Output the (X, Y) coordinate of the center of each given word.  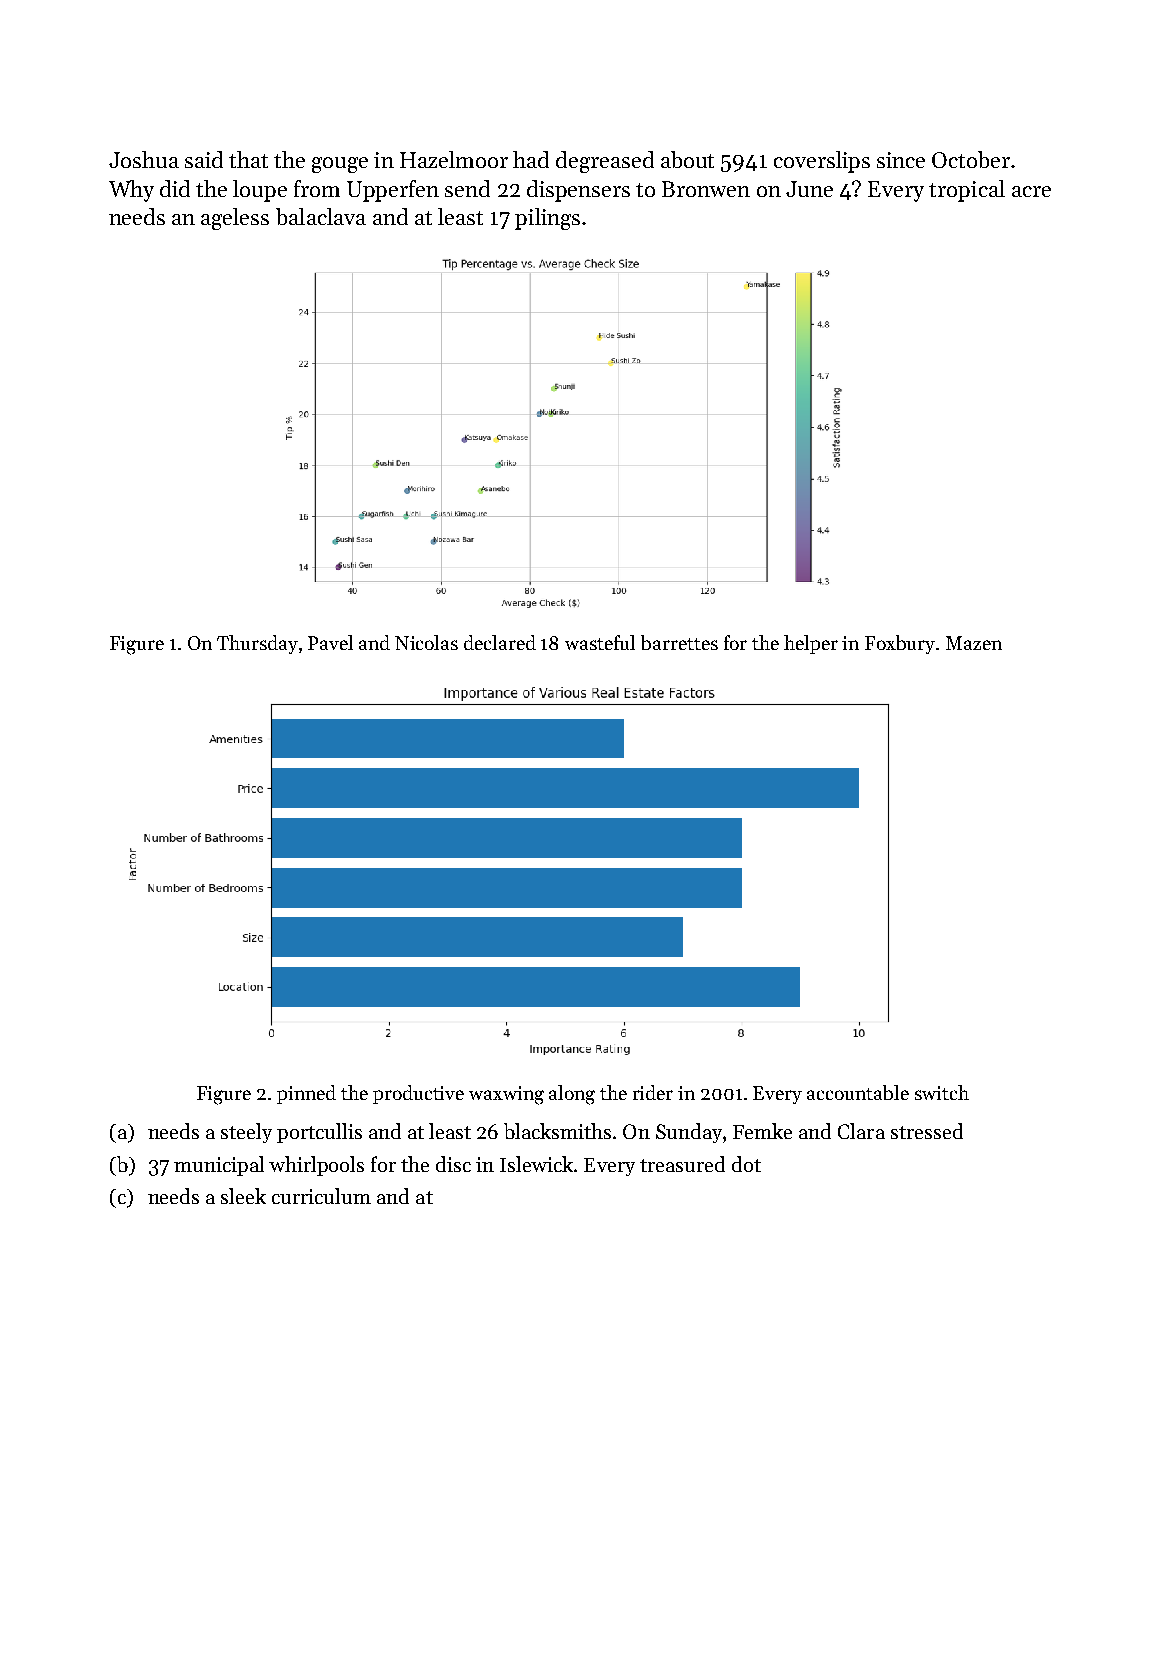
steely (246, 1133)
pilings (547, 219)
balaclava (321, 216)
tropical (967, 191)
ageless (235, 219)
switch (942, 1092)
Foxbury (901, 644)
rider (653, 1092)
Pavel (330, 642)
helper (811, 644)
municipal (219, 1166)
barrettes (679, 642)
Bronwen (706, 189)
